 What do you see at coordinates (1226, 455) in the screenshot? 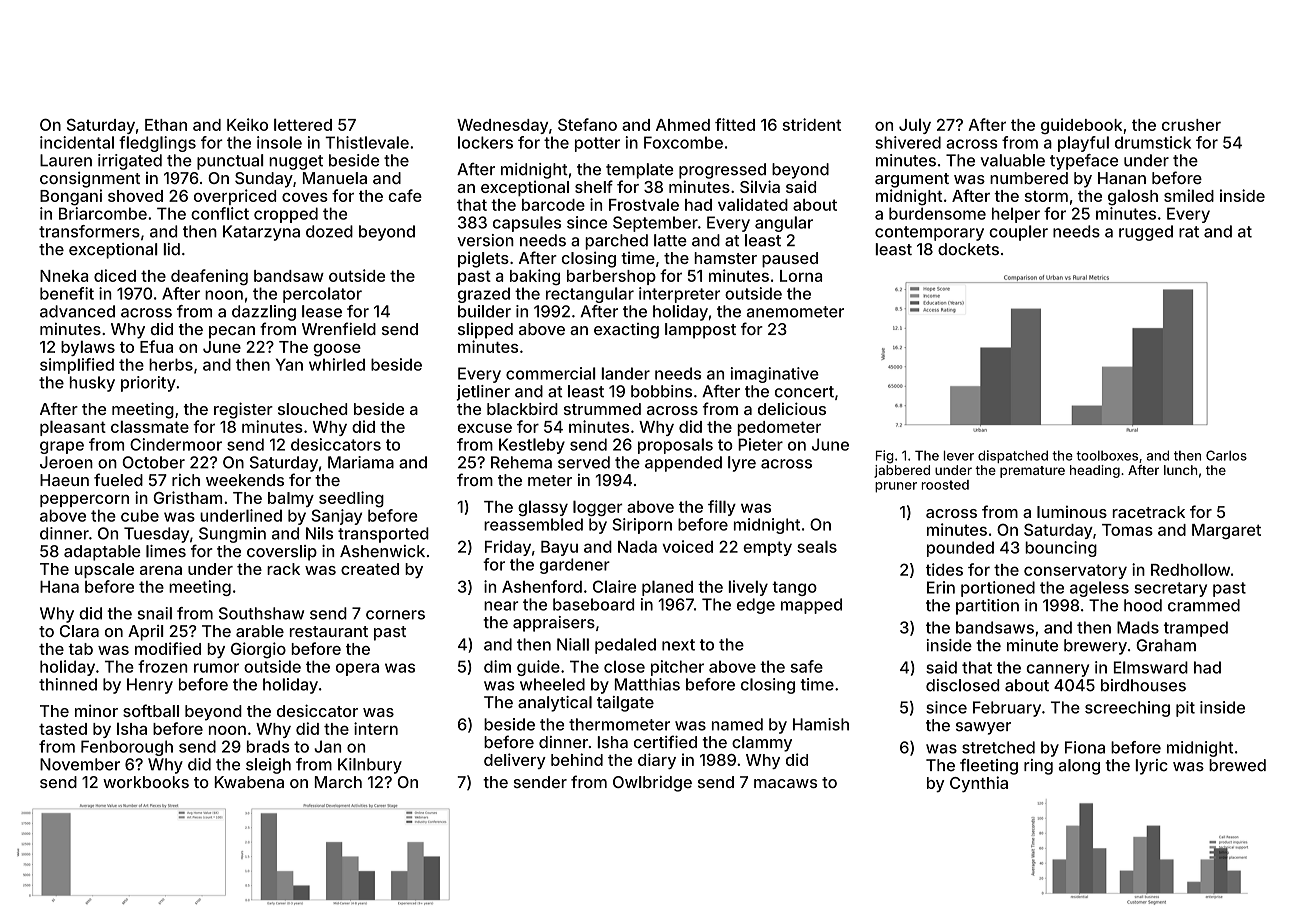
I see `Carlos` at bounding box center [1226, 455].
